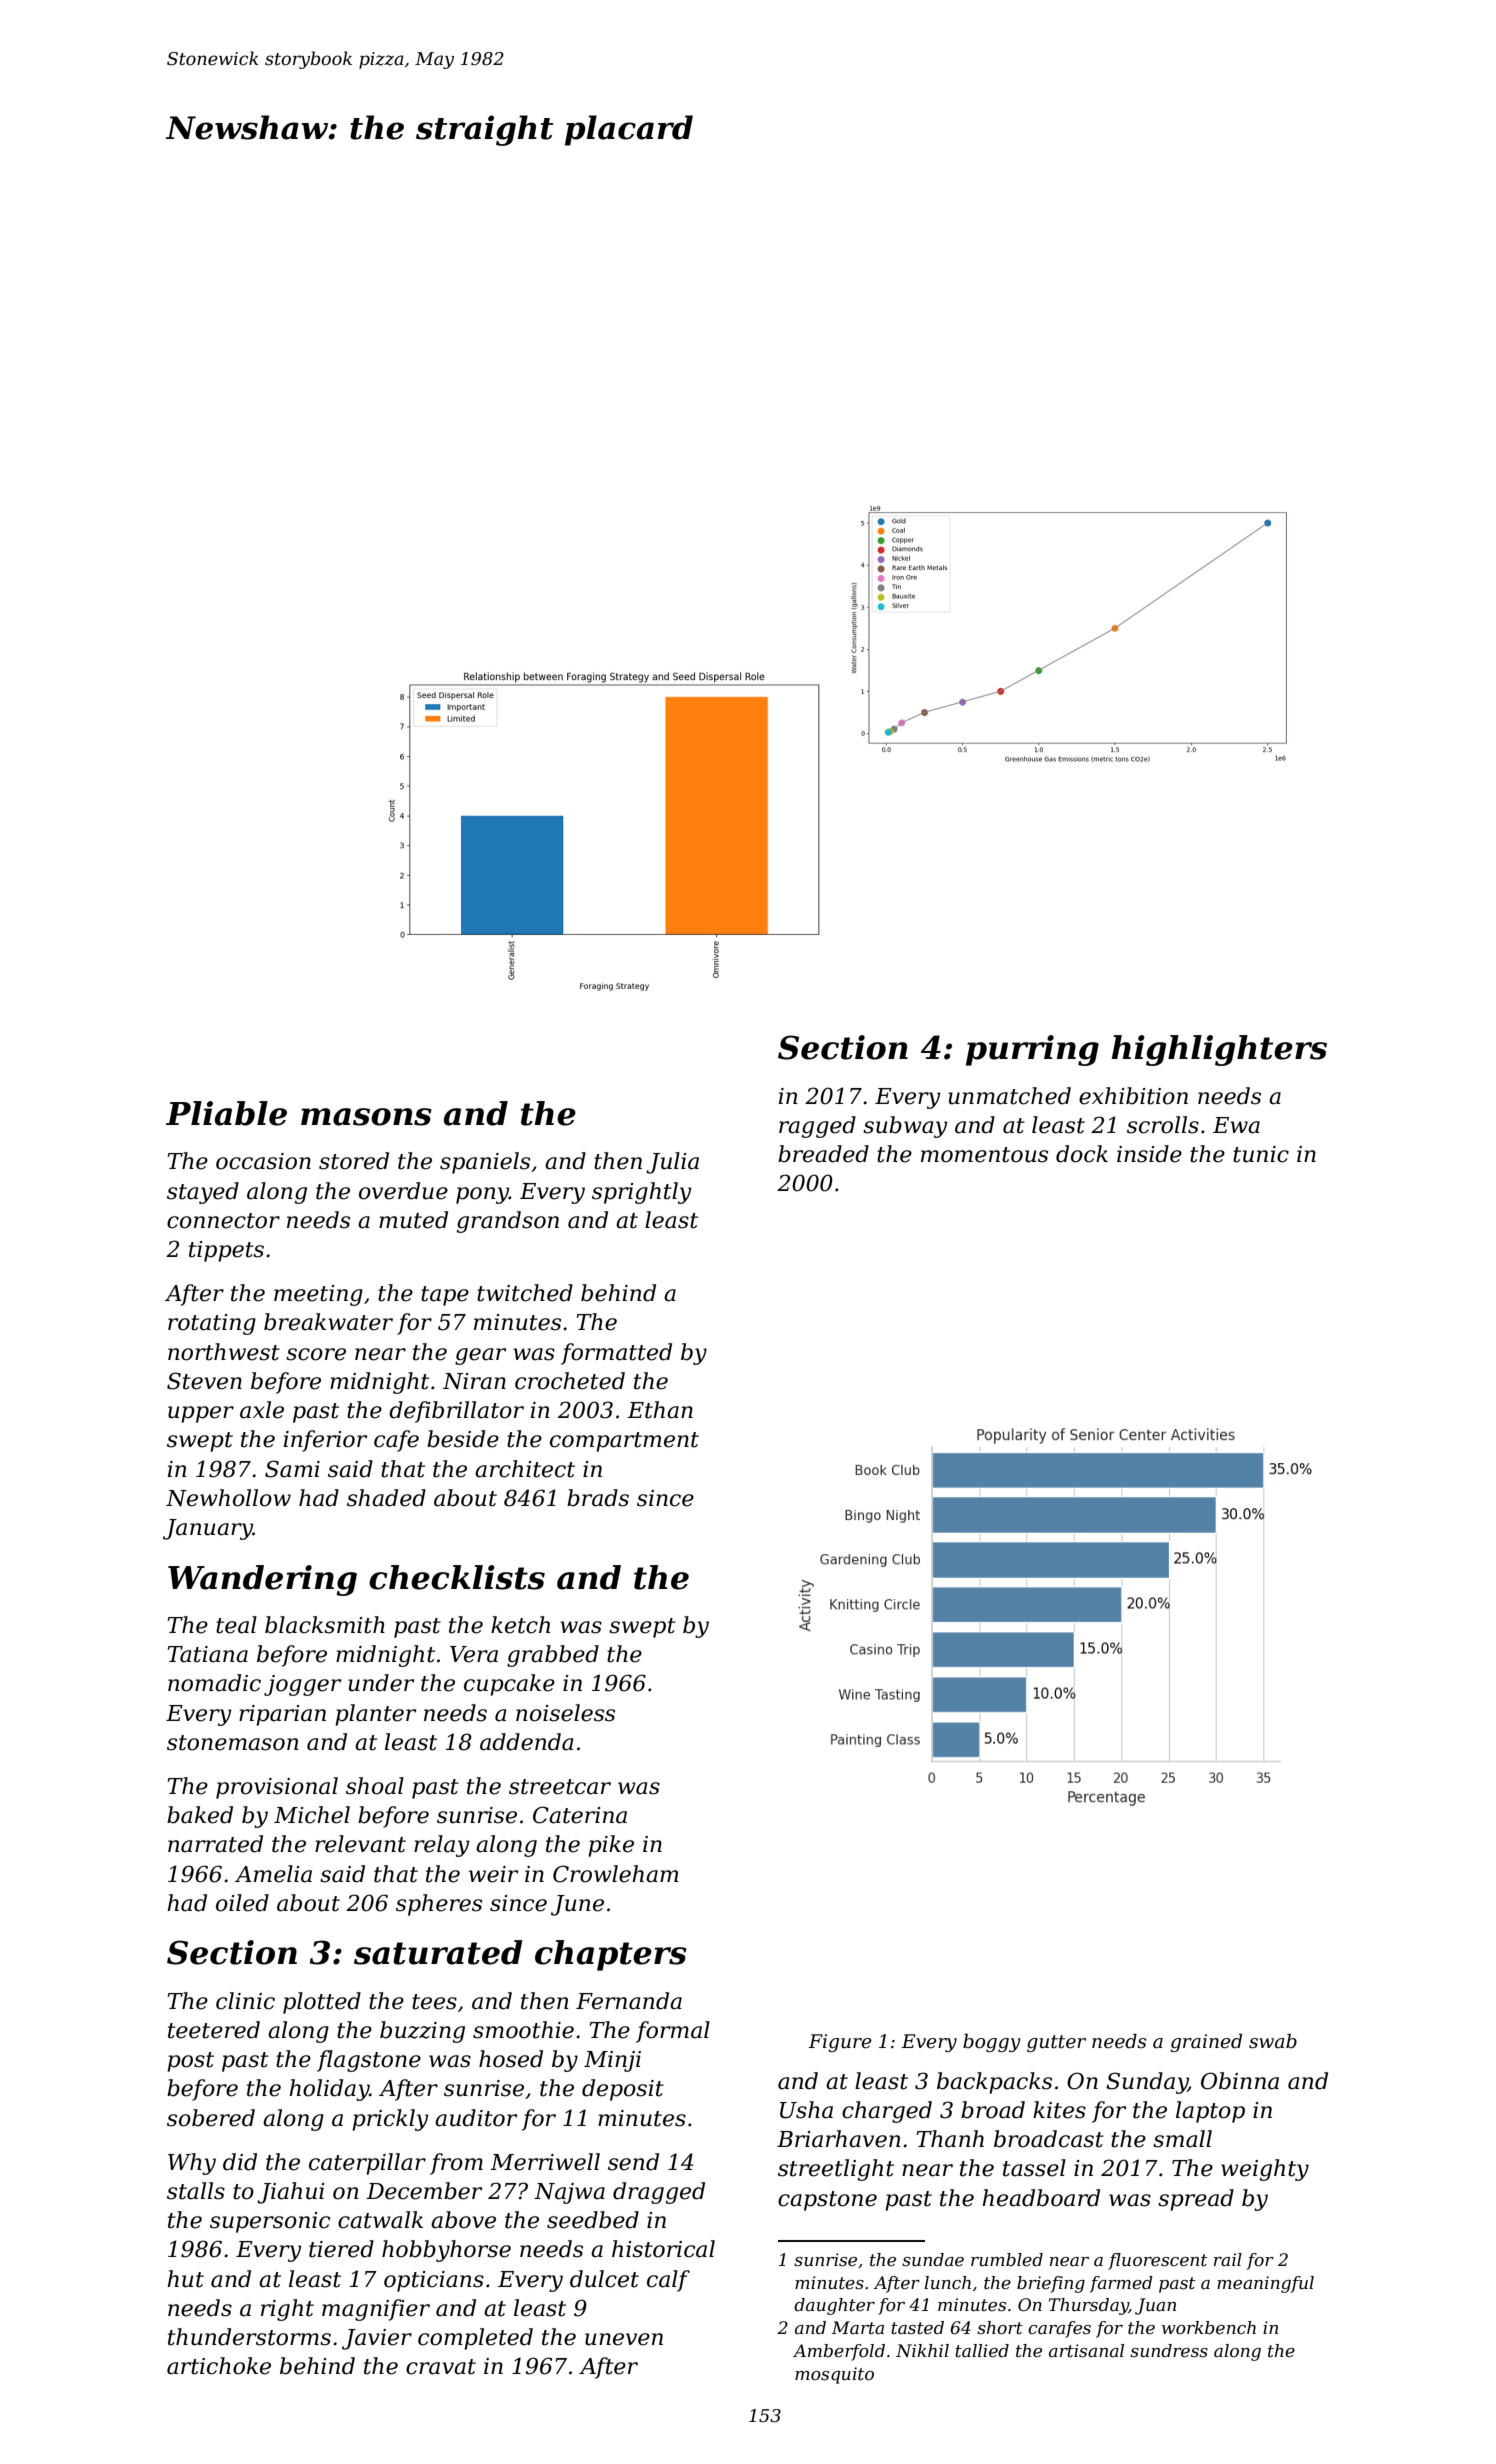 This screenshot has height=2464, width=1496. I want to click on kites, so click(1059, 2110).
